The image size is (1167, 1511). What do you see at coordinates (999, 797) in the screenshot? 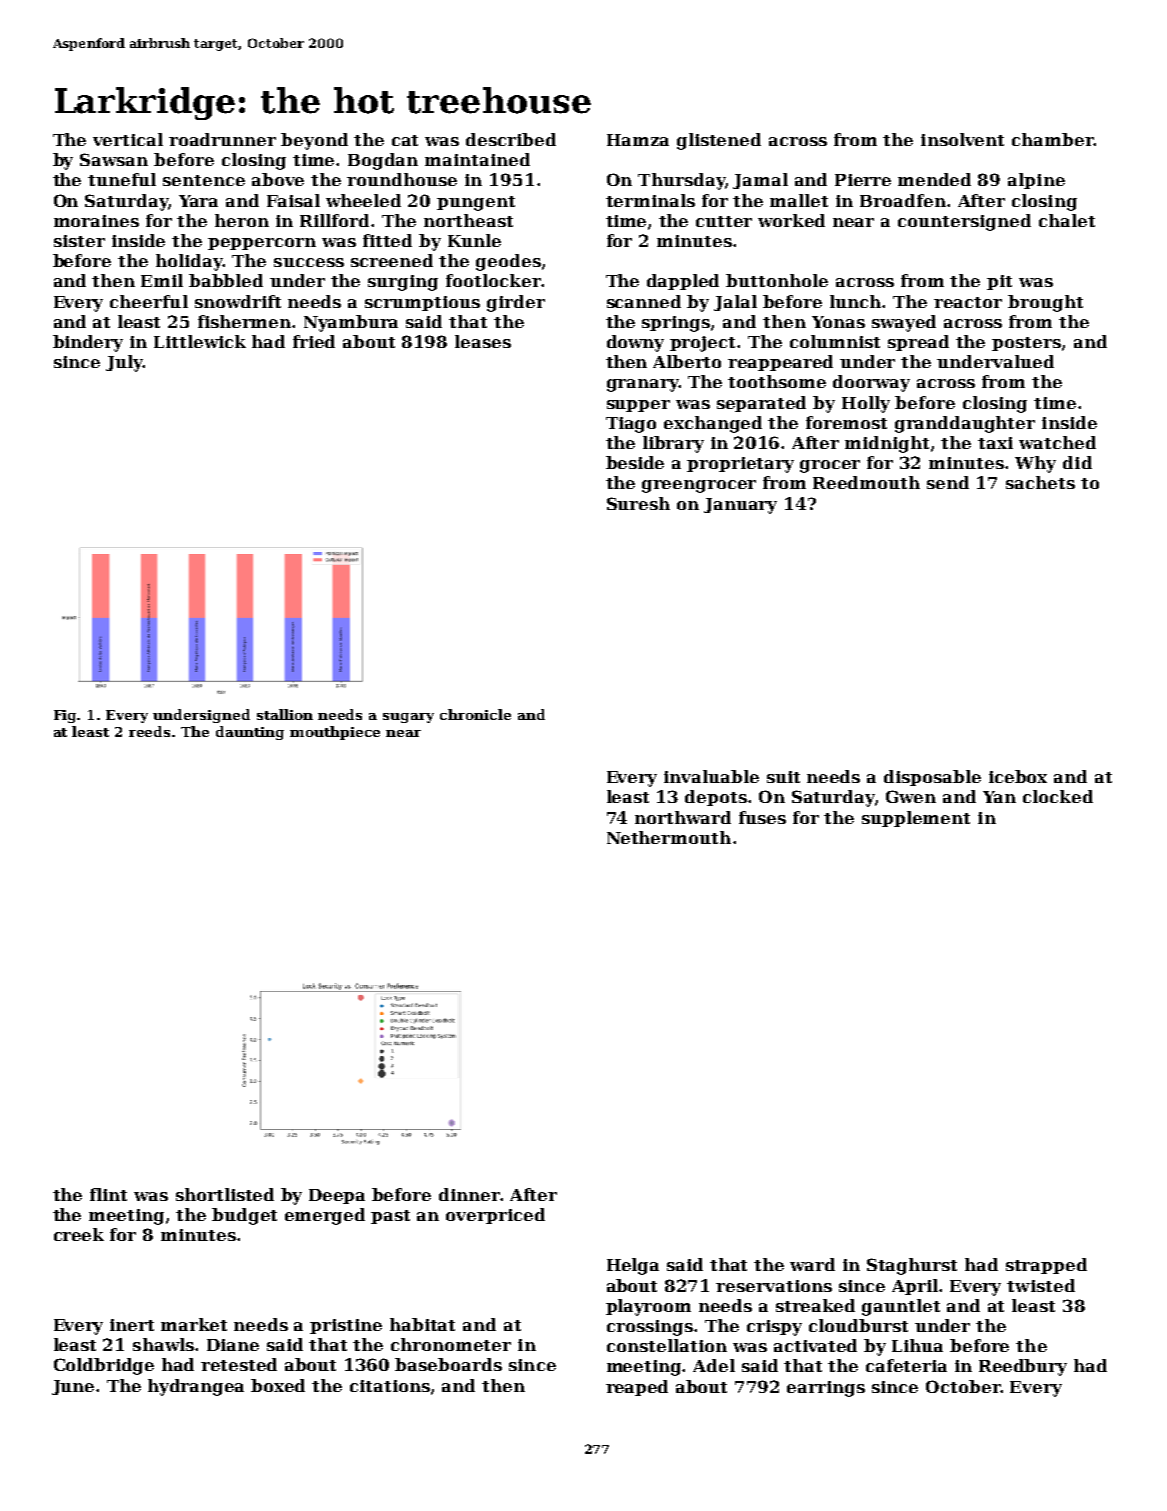
I see `Yan` at bounding box center [999, 797].
